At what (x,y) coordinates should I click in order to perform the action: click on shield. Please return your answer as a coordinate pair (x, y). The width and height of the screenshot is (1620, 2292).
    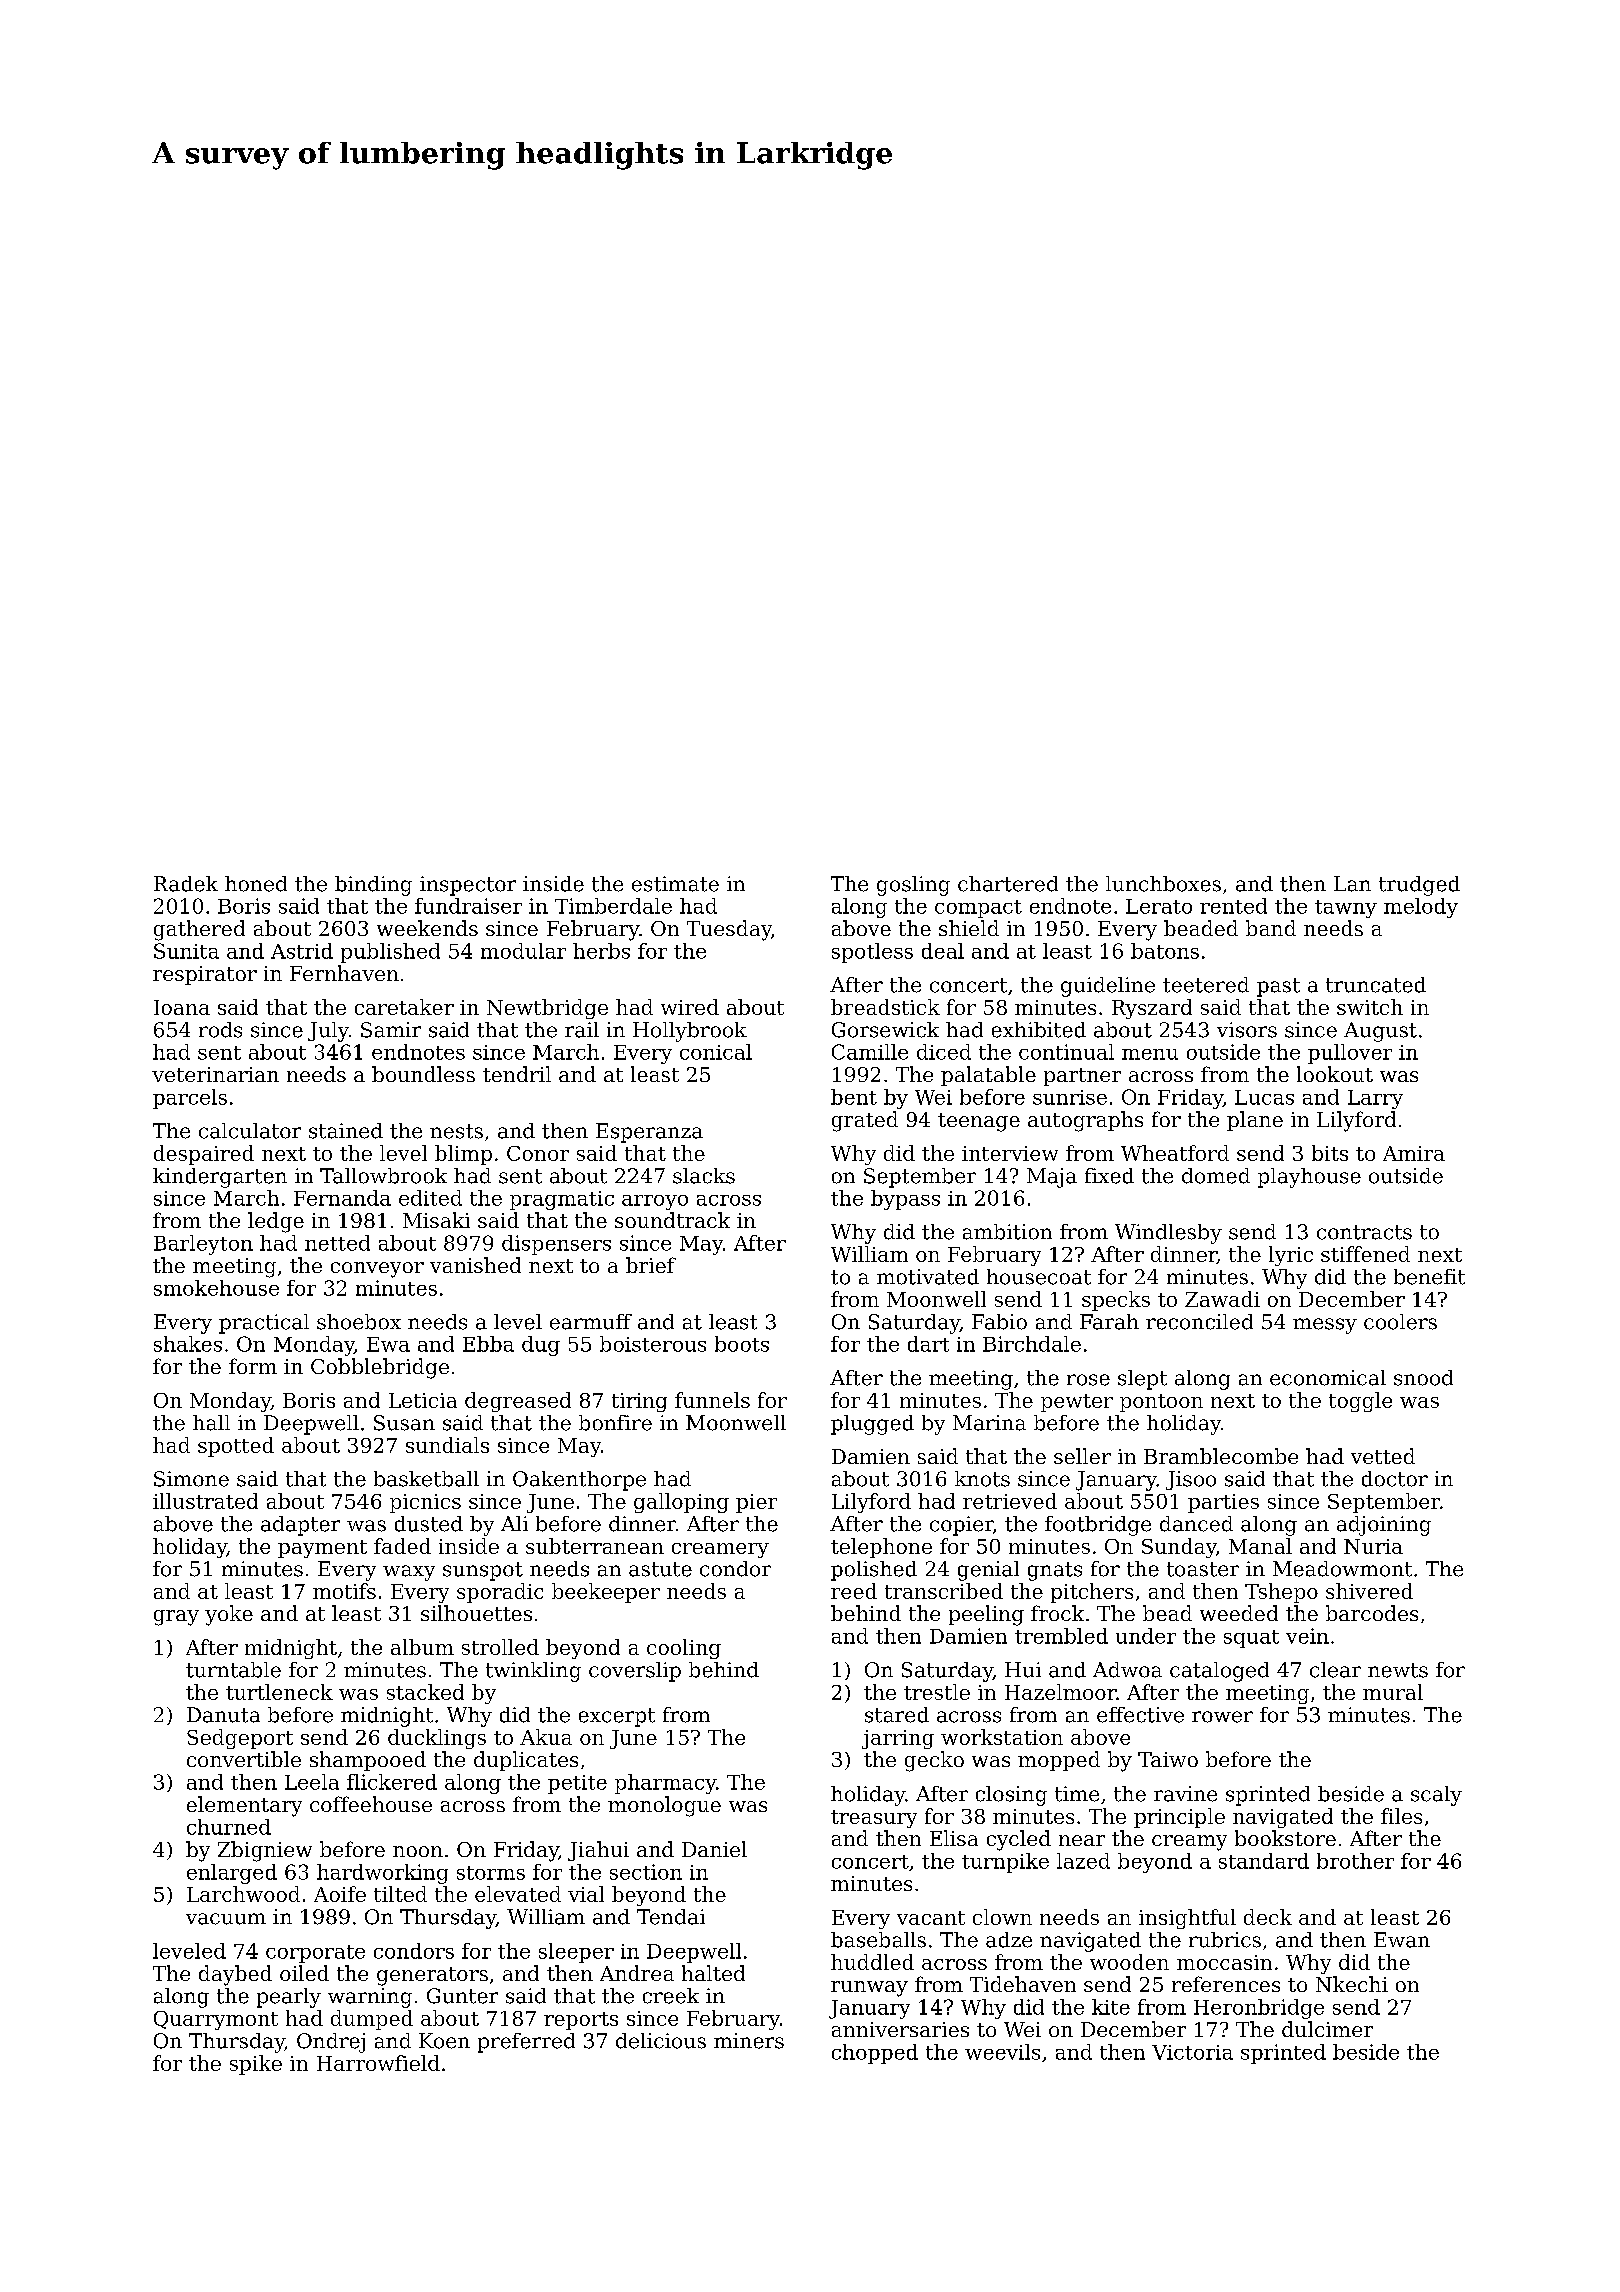
    Looking at the image, I should click on (969, 928).
